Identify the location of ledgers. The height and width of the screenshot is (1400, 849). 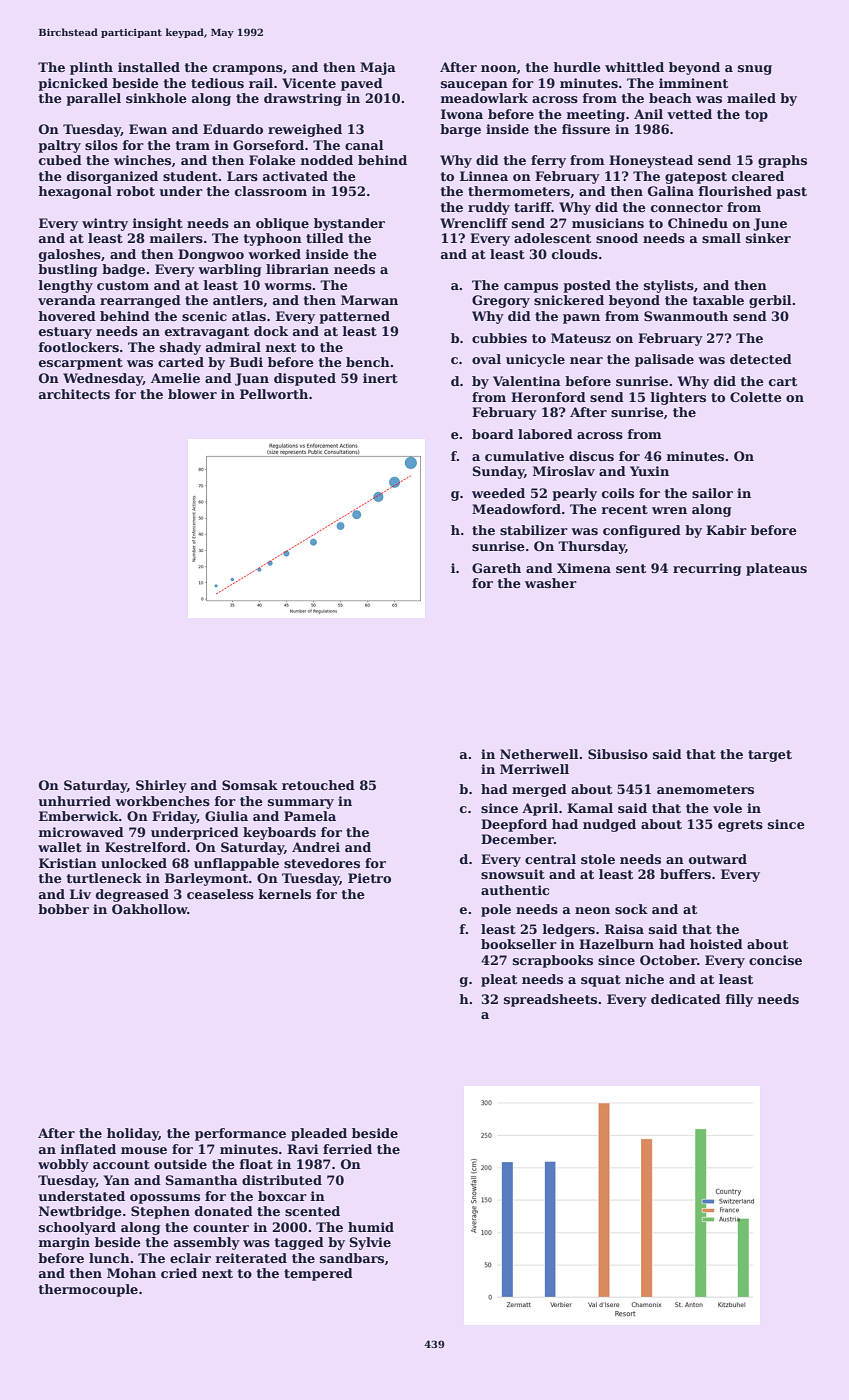
(568, 930).
